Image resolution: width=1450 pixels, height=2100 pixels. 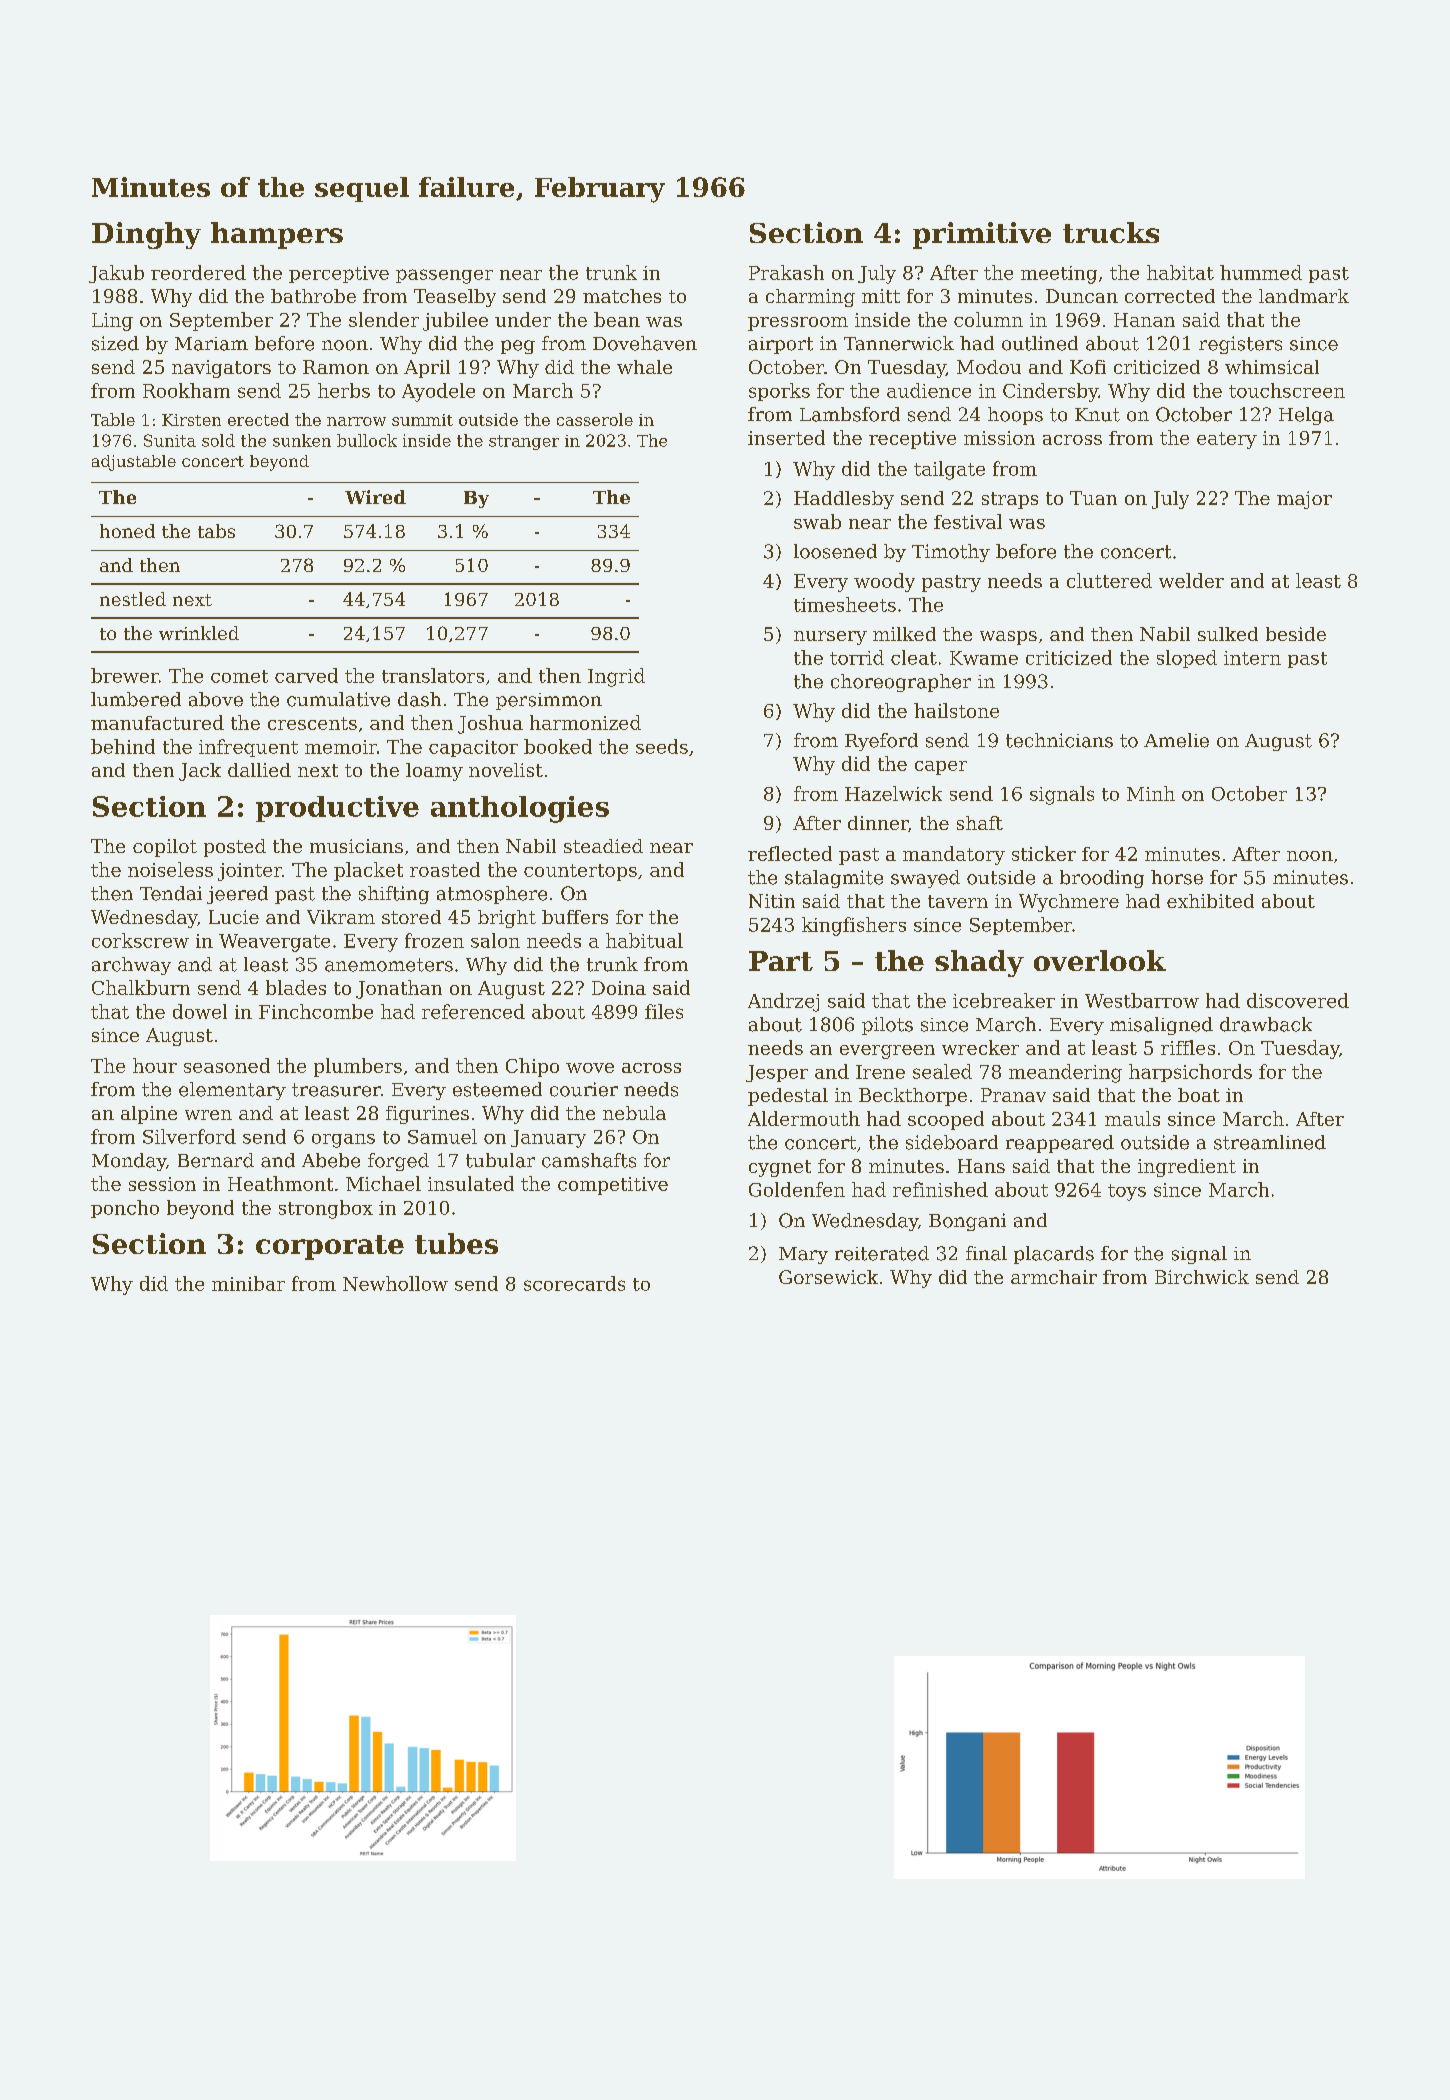 What do you see at coordinates (1111, 232) in the screenshot?
I see `trucks` at bounding box center [1111, 232].
